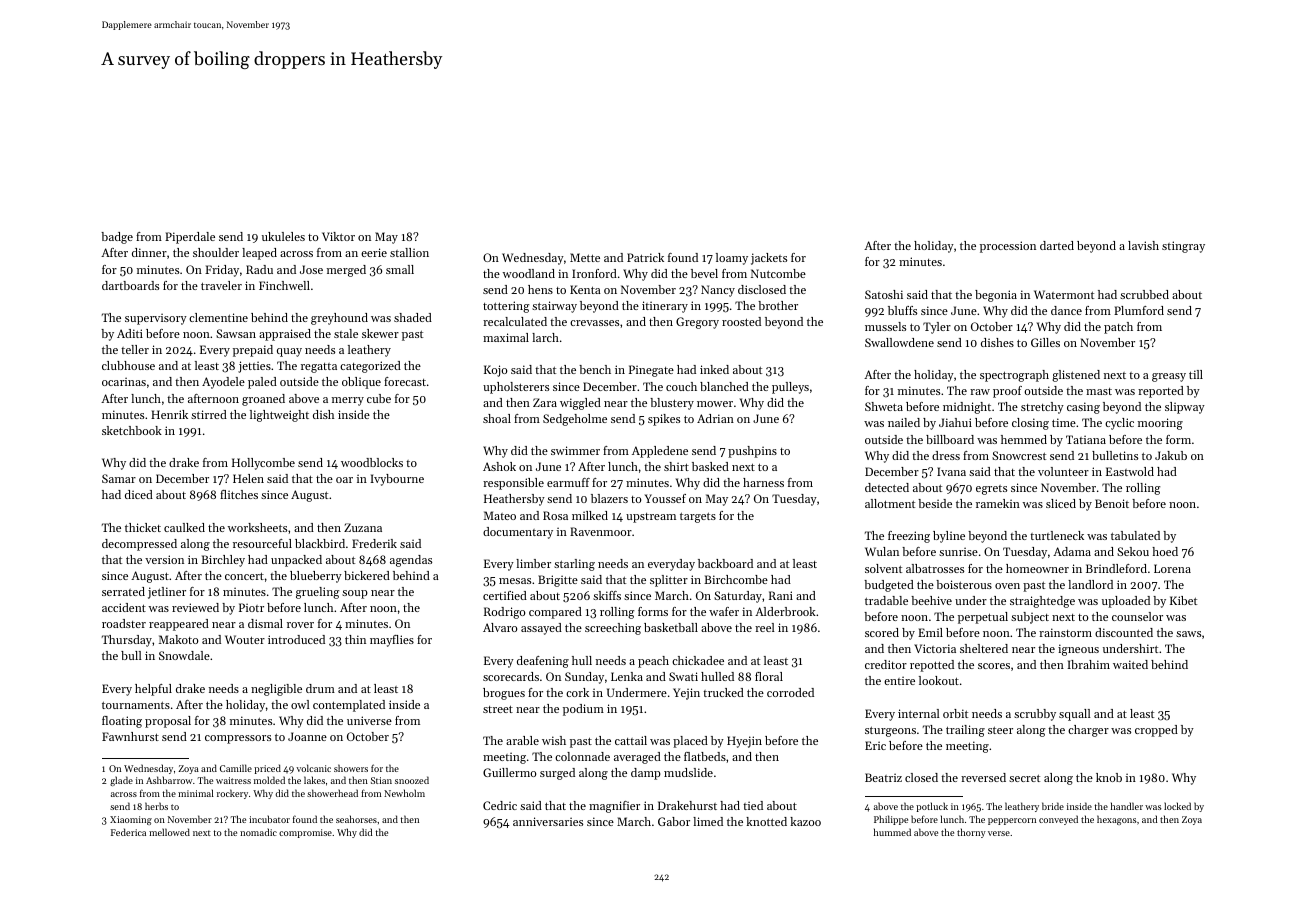 The width and height of the document is (1308, 924). What do you see at coordinates (131, 820) in the document?
I see `Xiaoming` at bounding box center [131, 820].
